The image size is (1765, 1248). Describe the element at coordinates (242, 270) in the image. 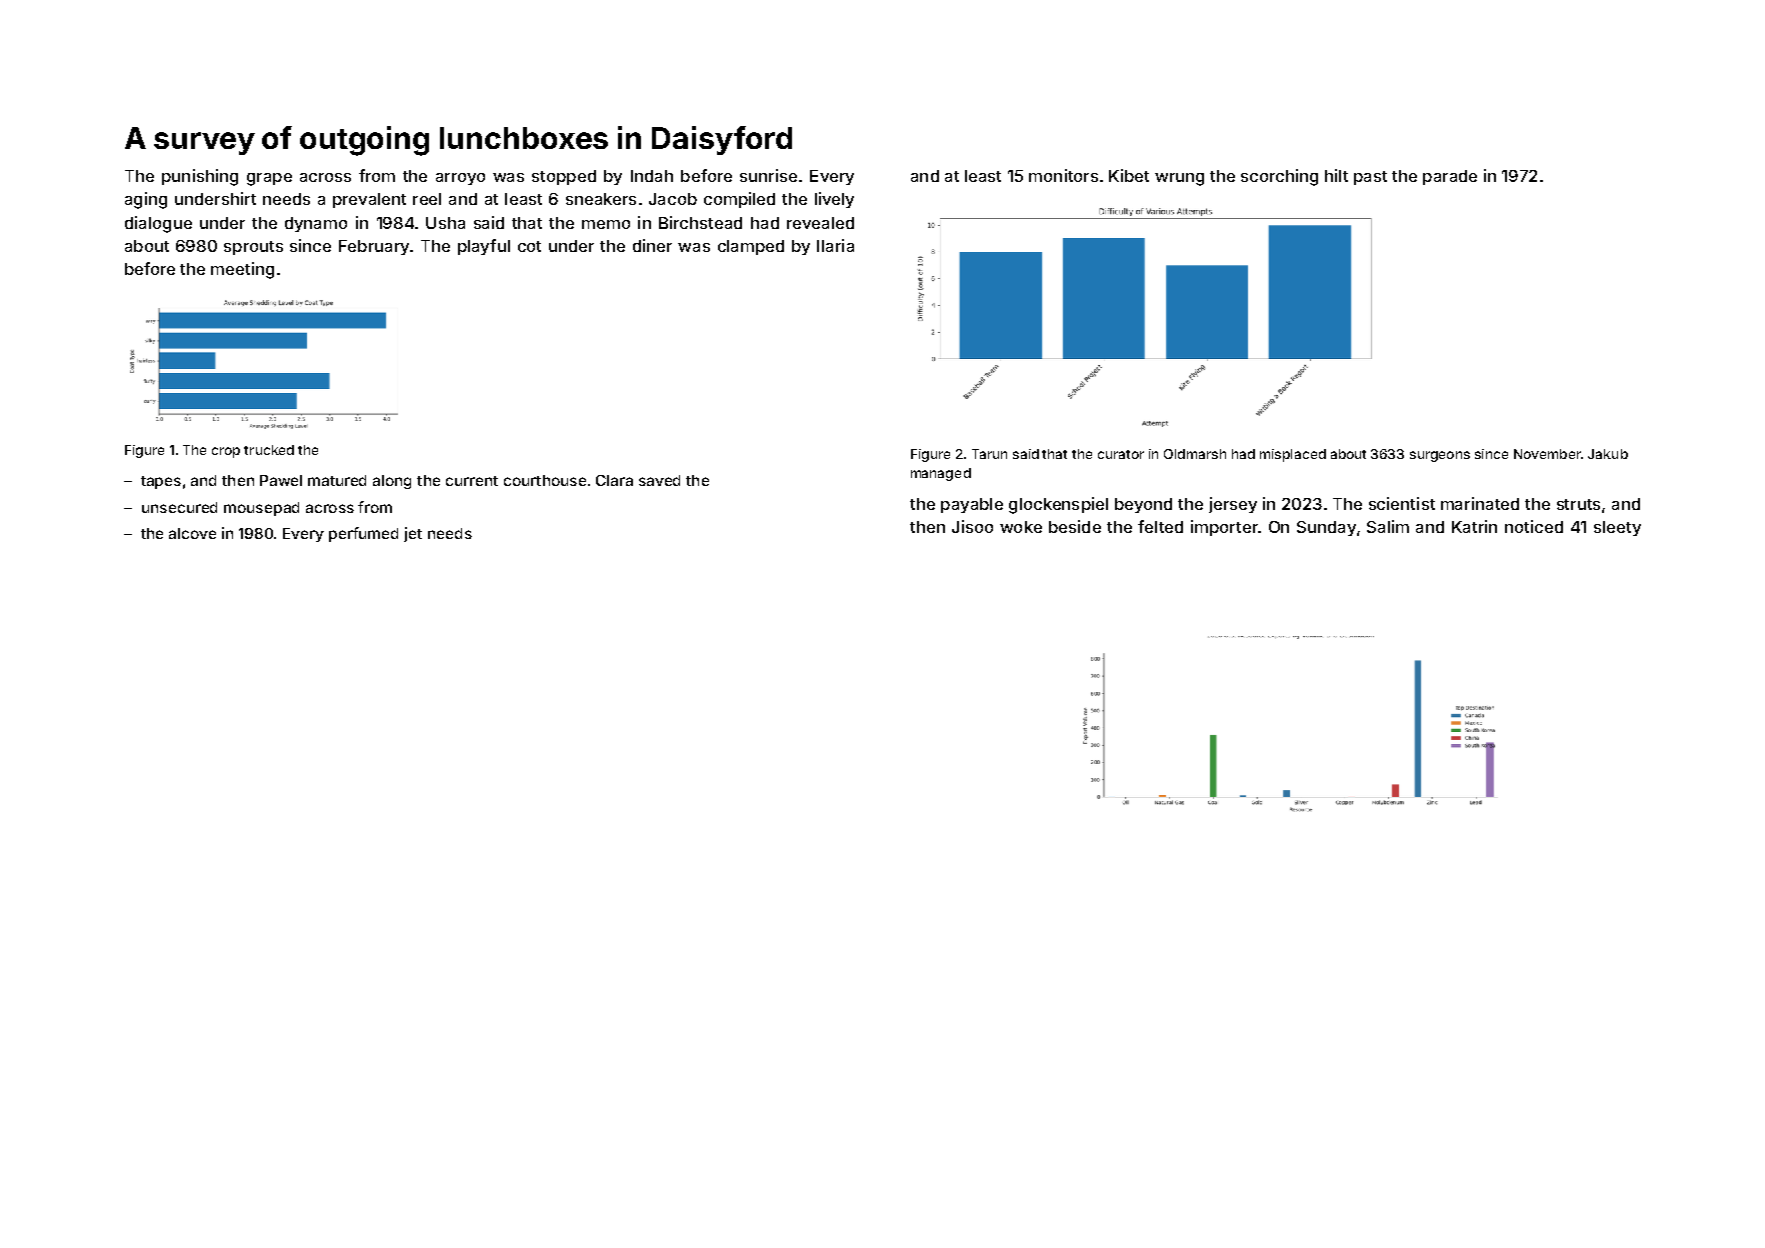

I see `meeting` at that location.
